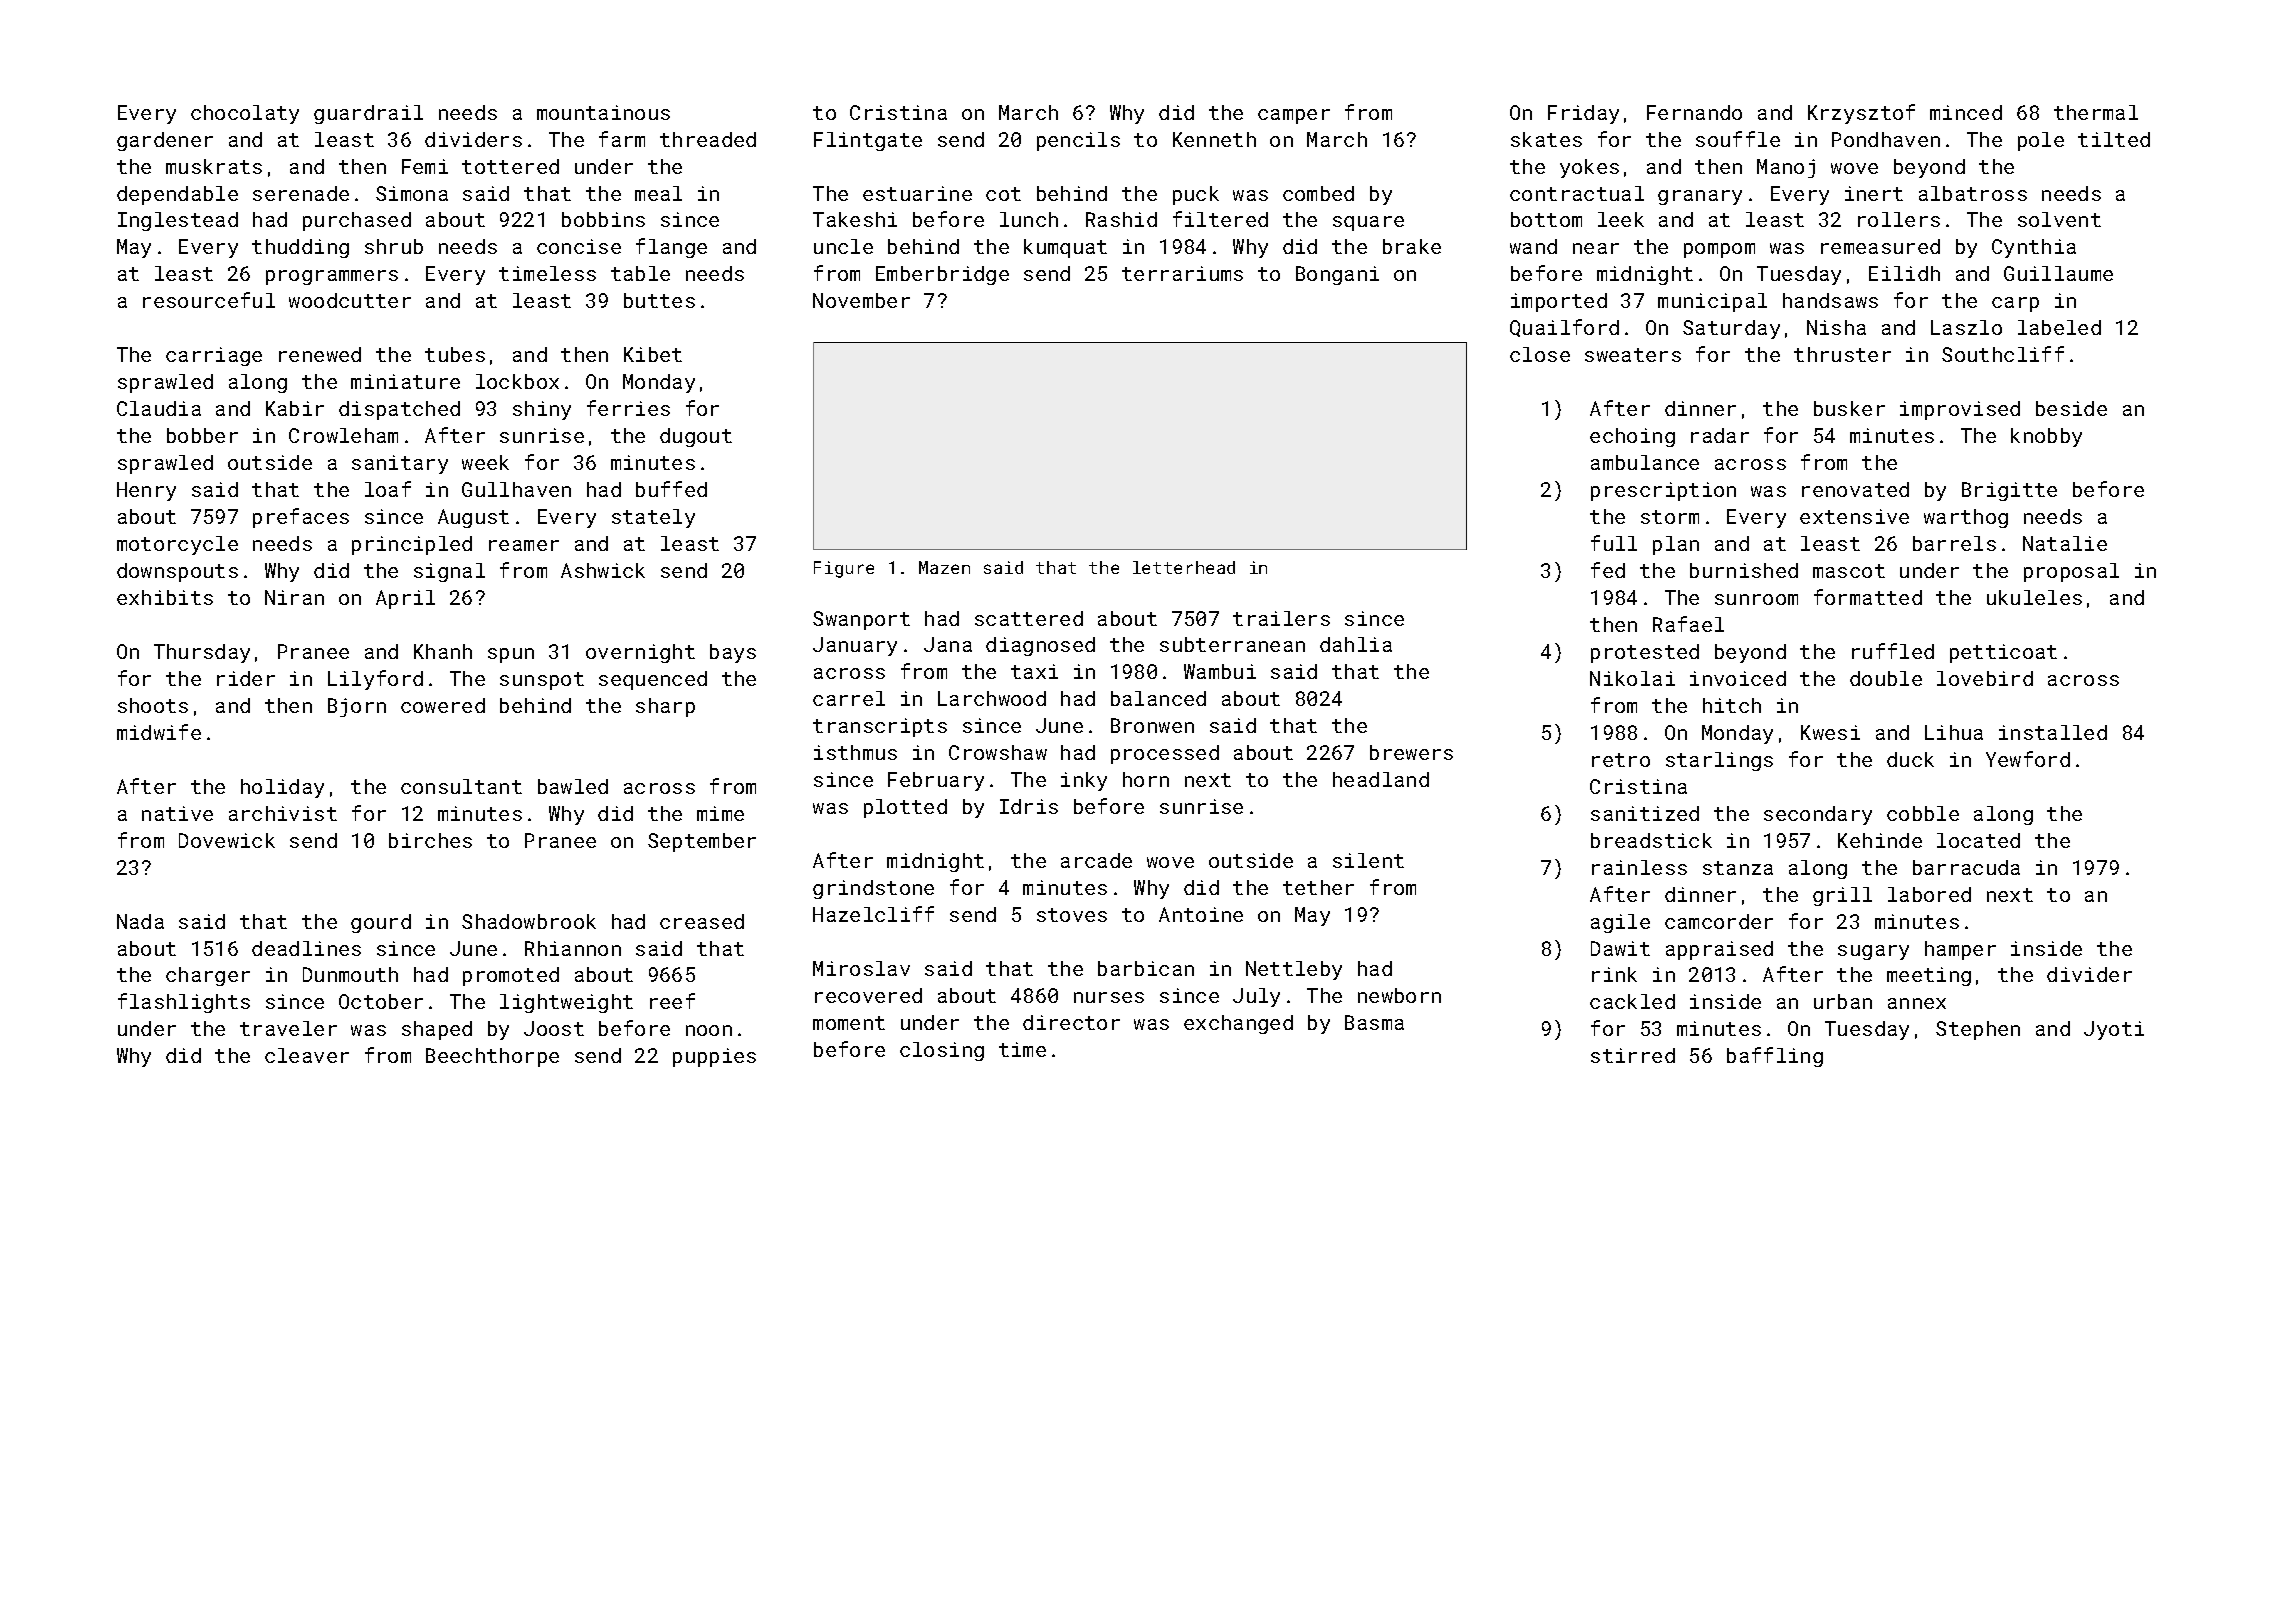 The image size is (2280, 1612). Describe the element at coordinates (1029, 219) in the document. I see `lunch` at that location.
